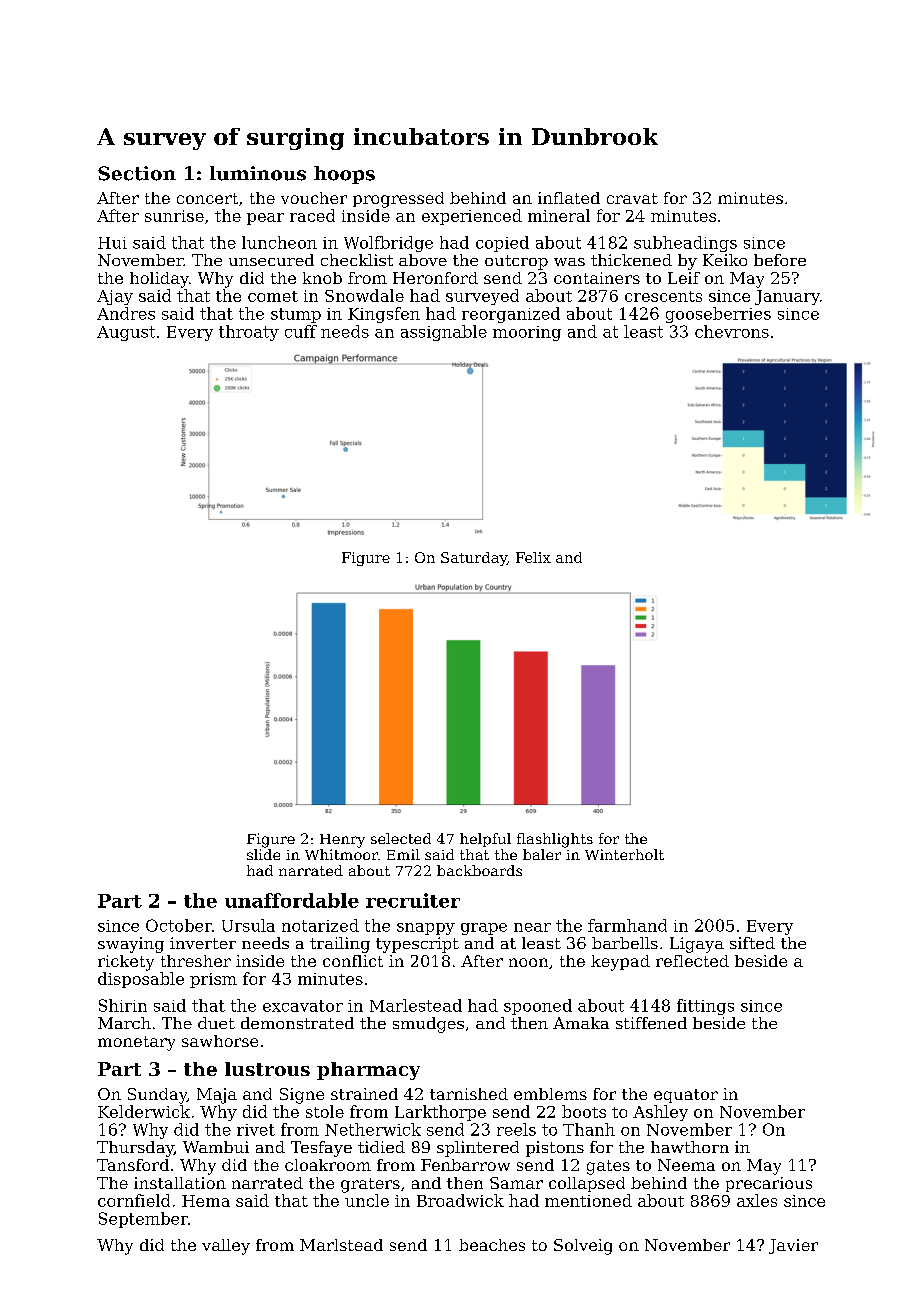 This screenshot has width=924, height=1308. I want to click on Felix, so click(533, 557).
